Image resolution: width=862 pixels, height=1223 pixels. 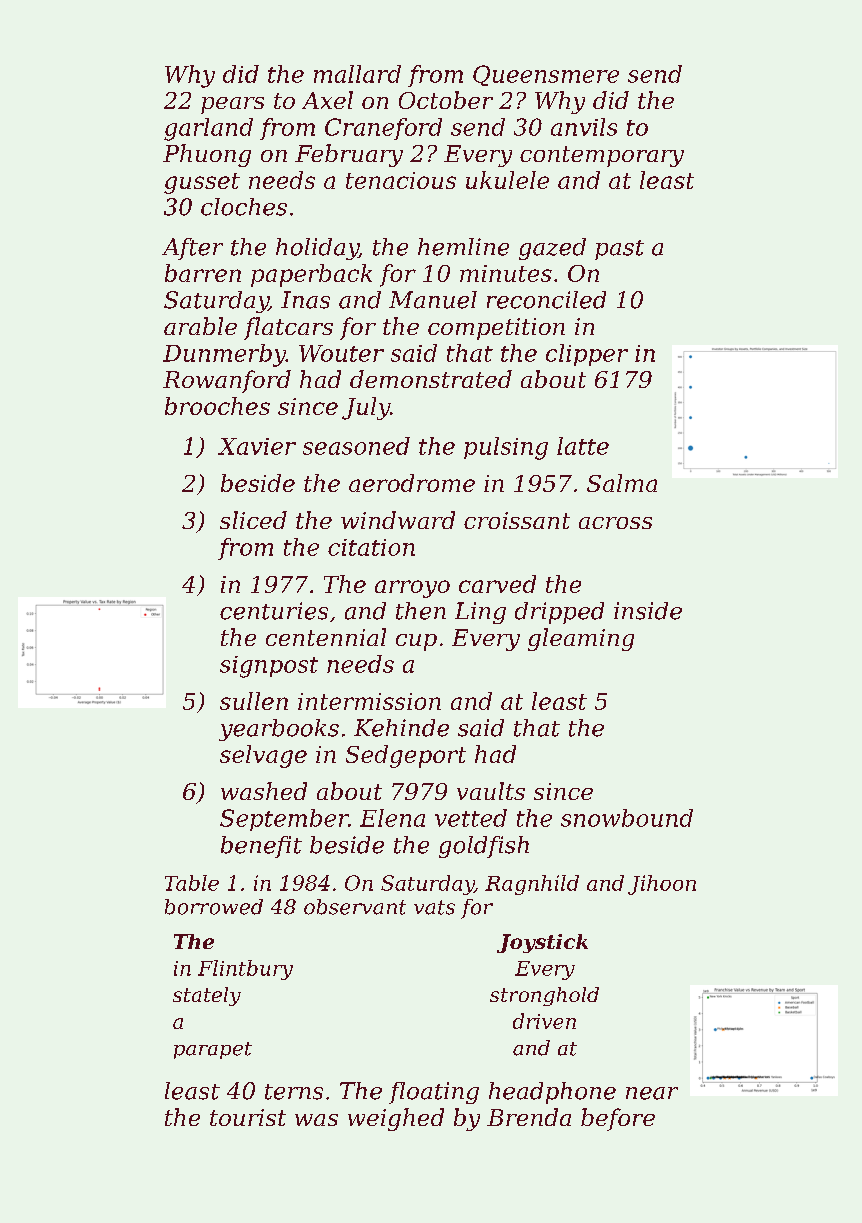 I want to click on Phuong, so click(x=207, y=155).
